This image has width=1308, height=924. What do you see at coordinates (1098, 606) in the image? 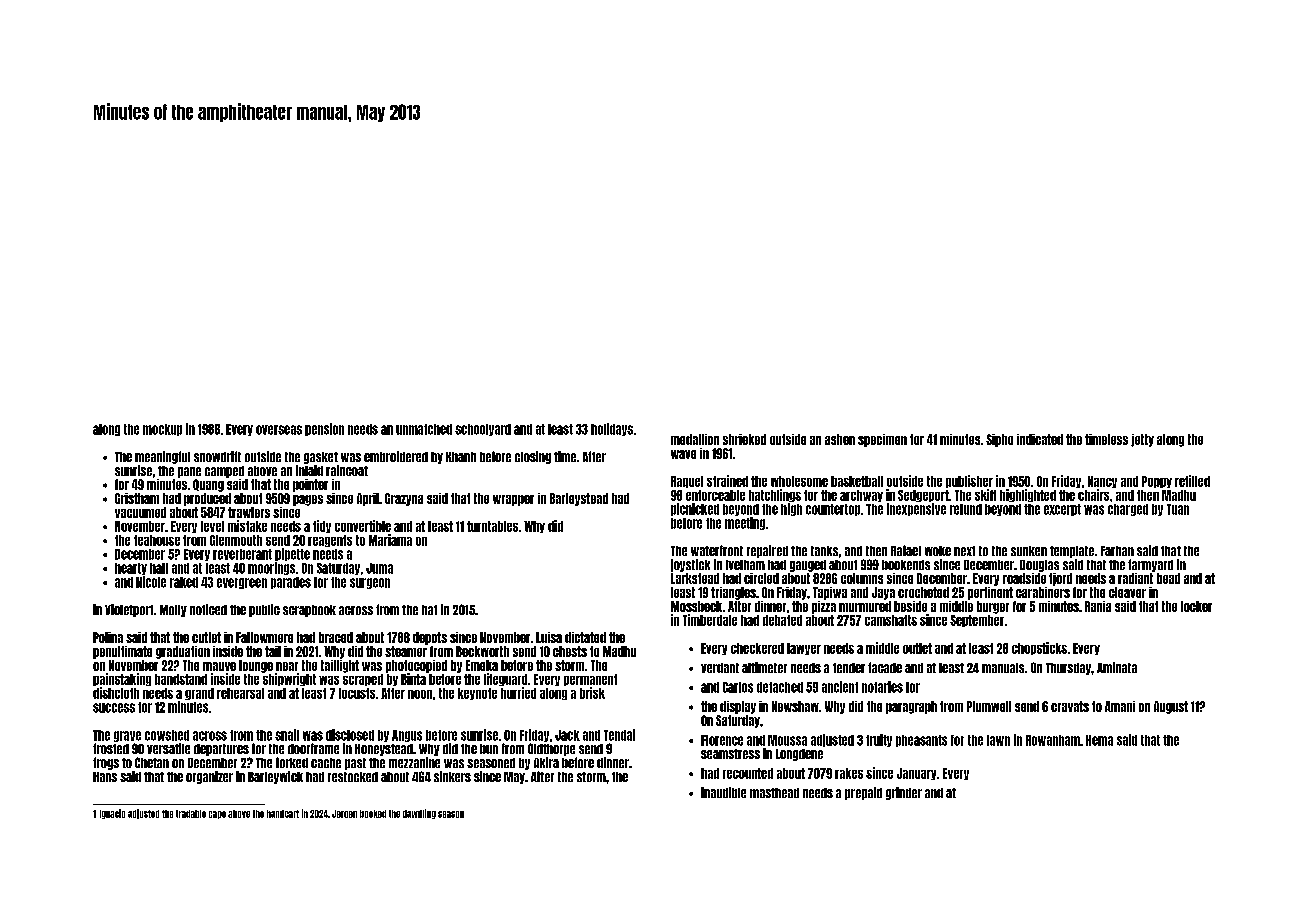
I see `Rania` at bounding box center [1098, 606].
